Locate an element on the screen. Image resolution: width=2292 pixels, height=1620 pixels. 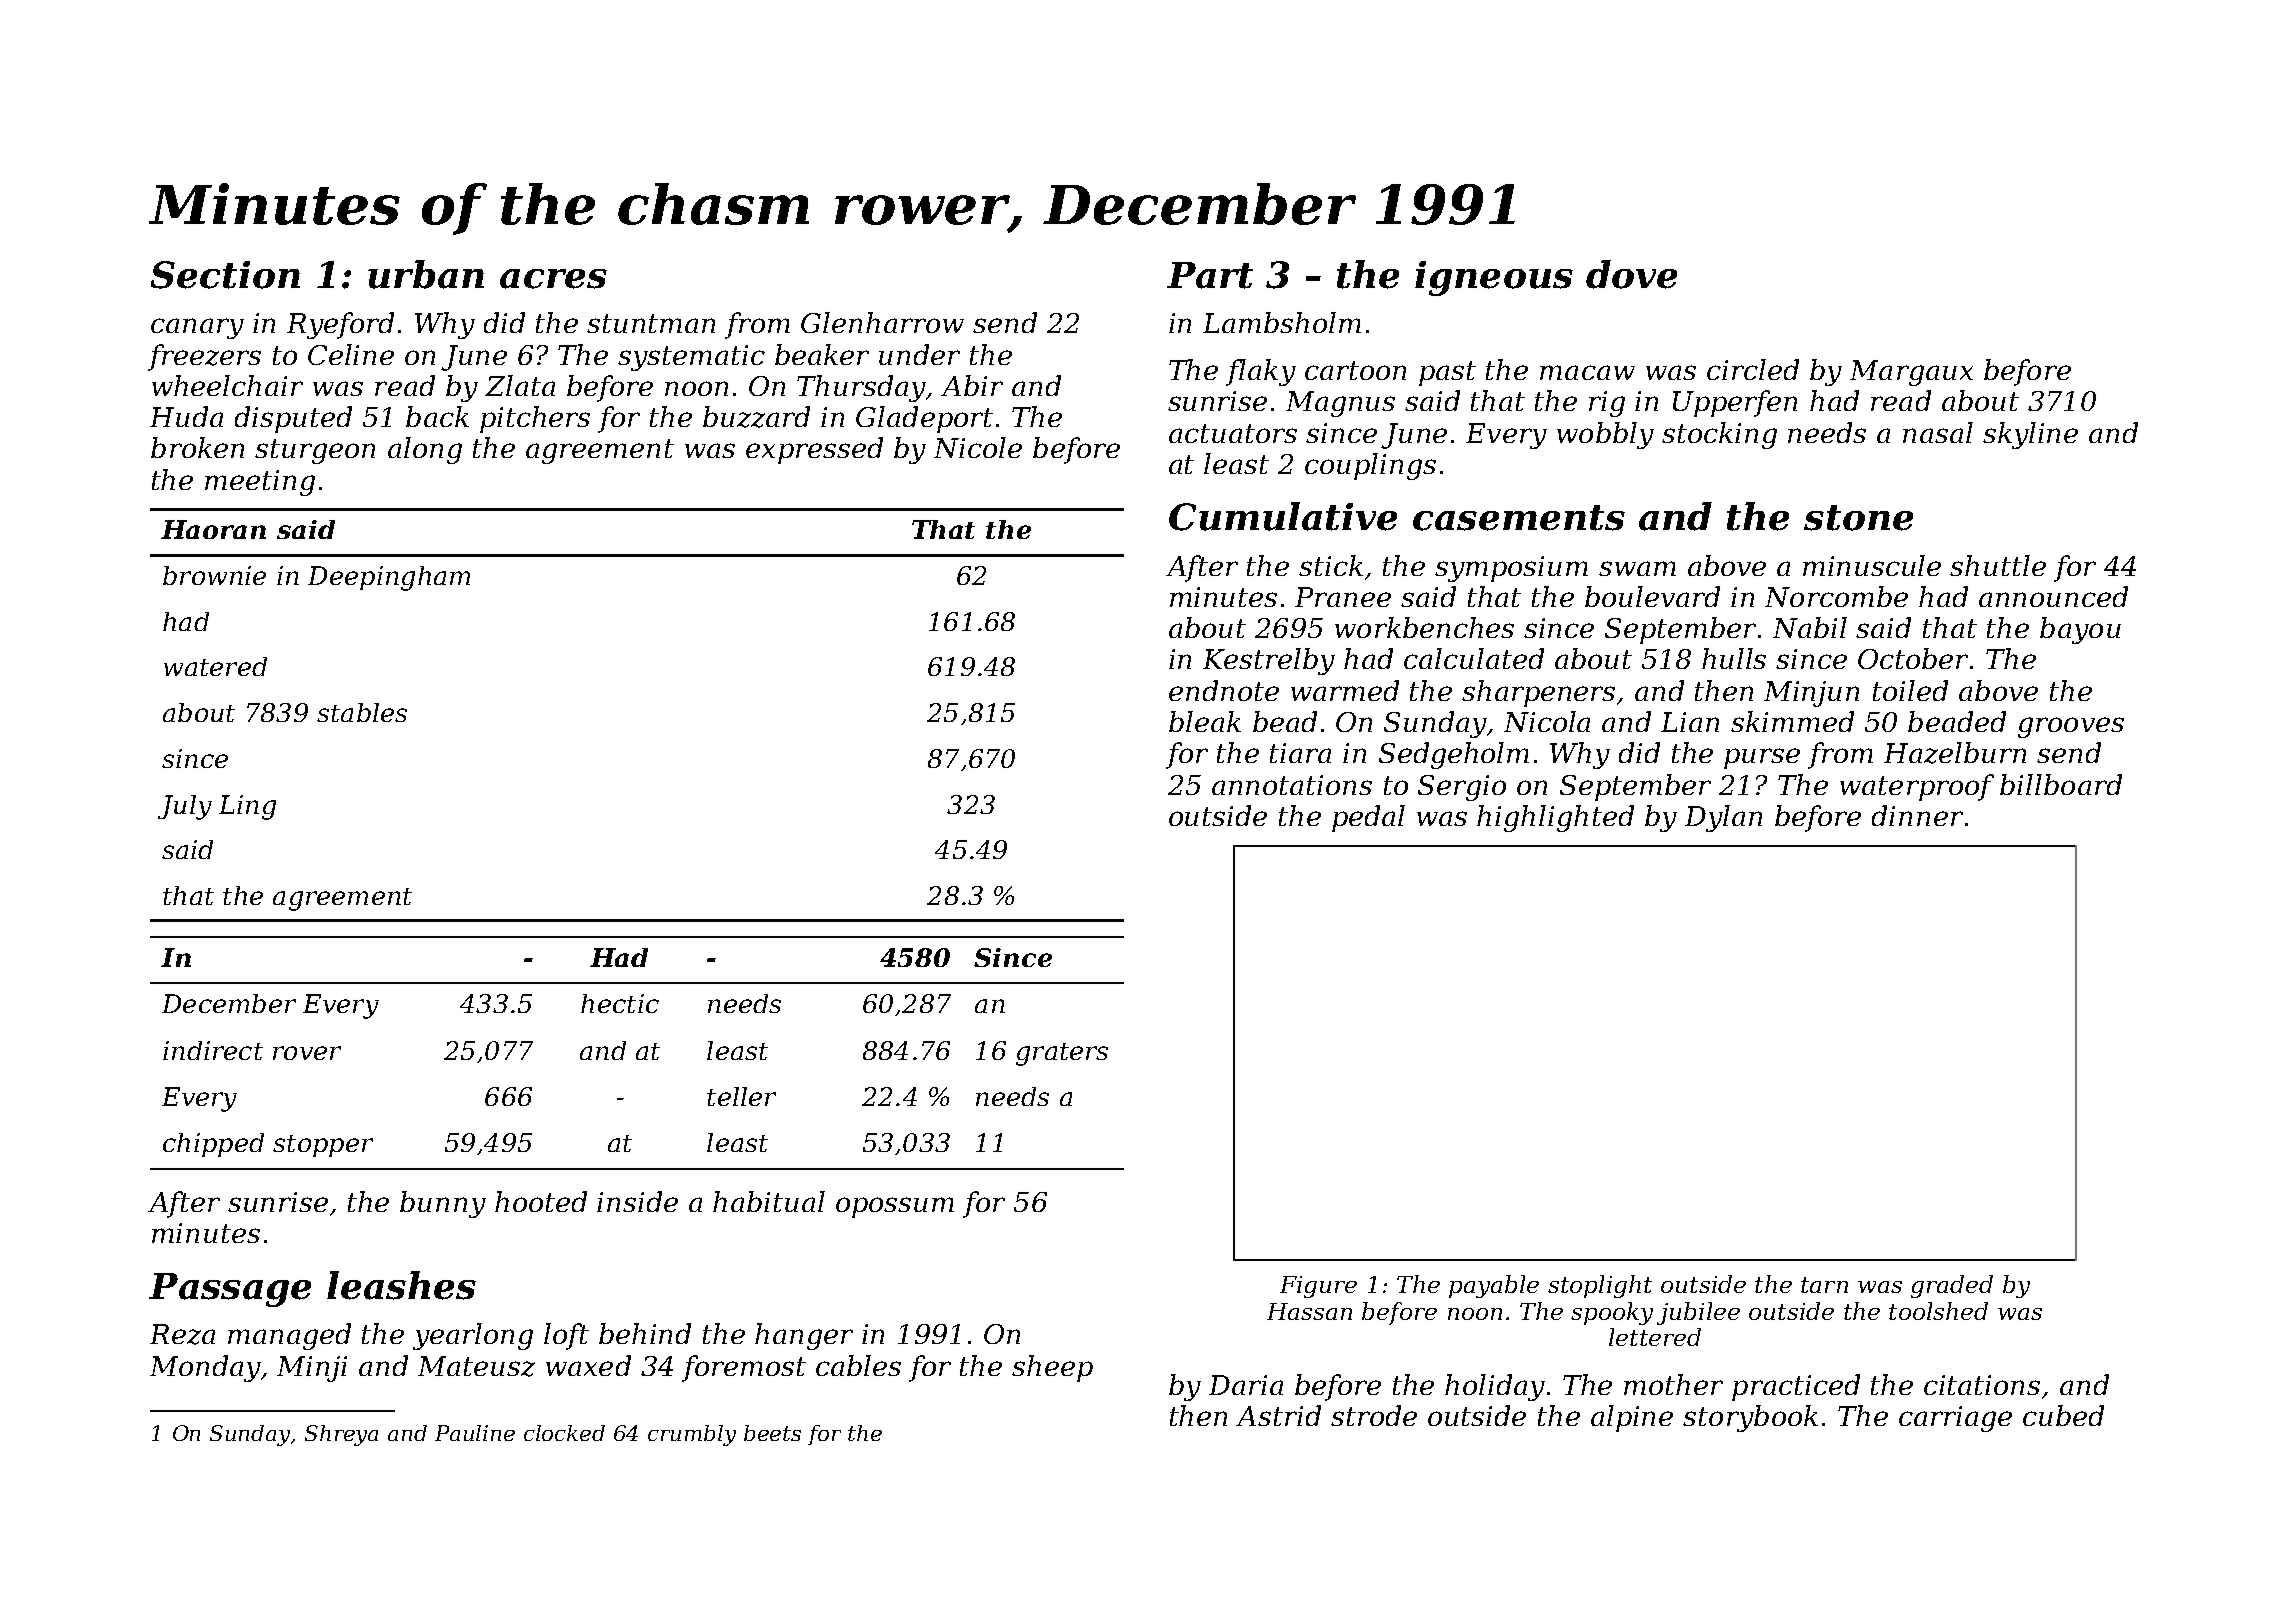
highlighted is located at coordinates (1555, 818).
